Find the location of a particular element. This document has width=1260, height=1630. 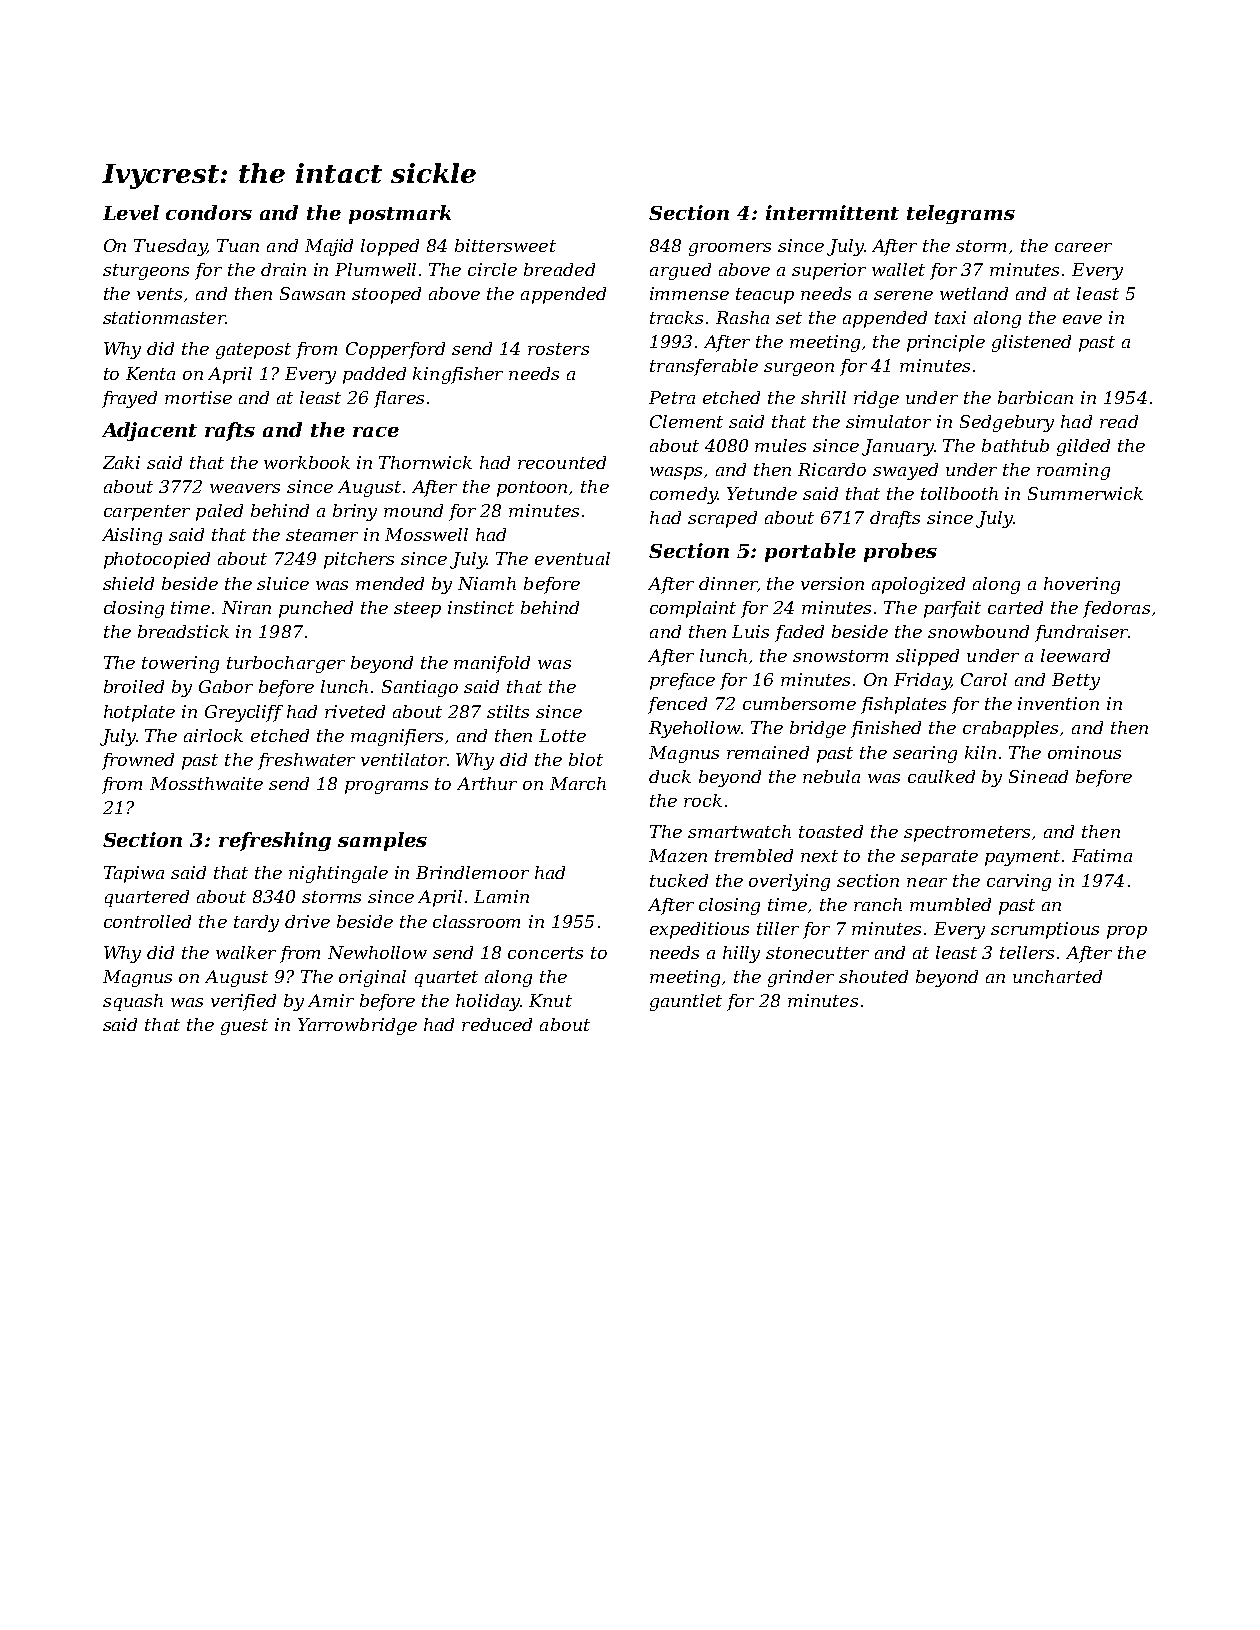

sturgeons is located at coordinates (146, 272).
